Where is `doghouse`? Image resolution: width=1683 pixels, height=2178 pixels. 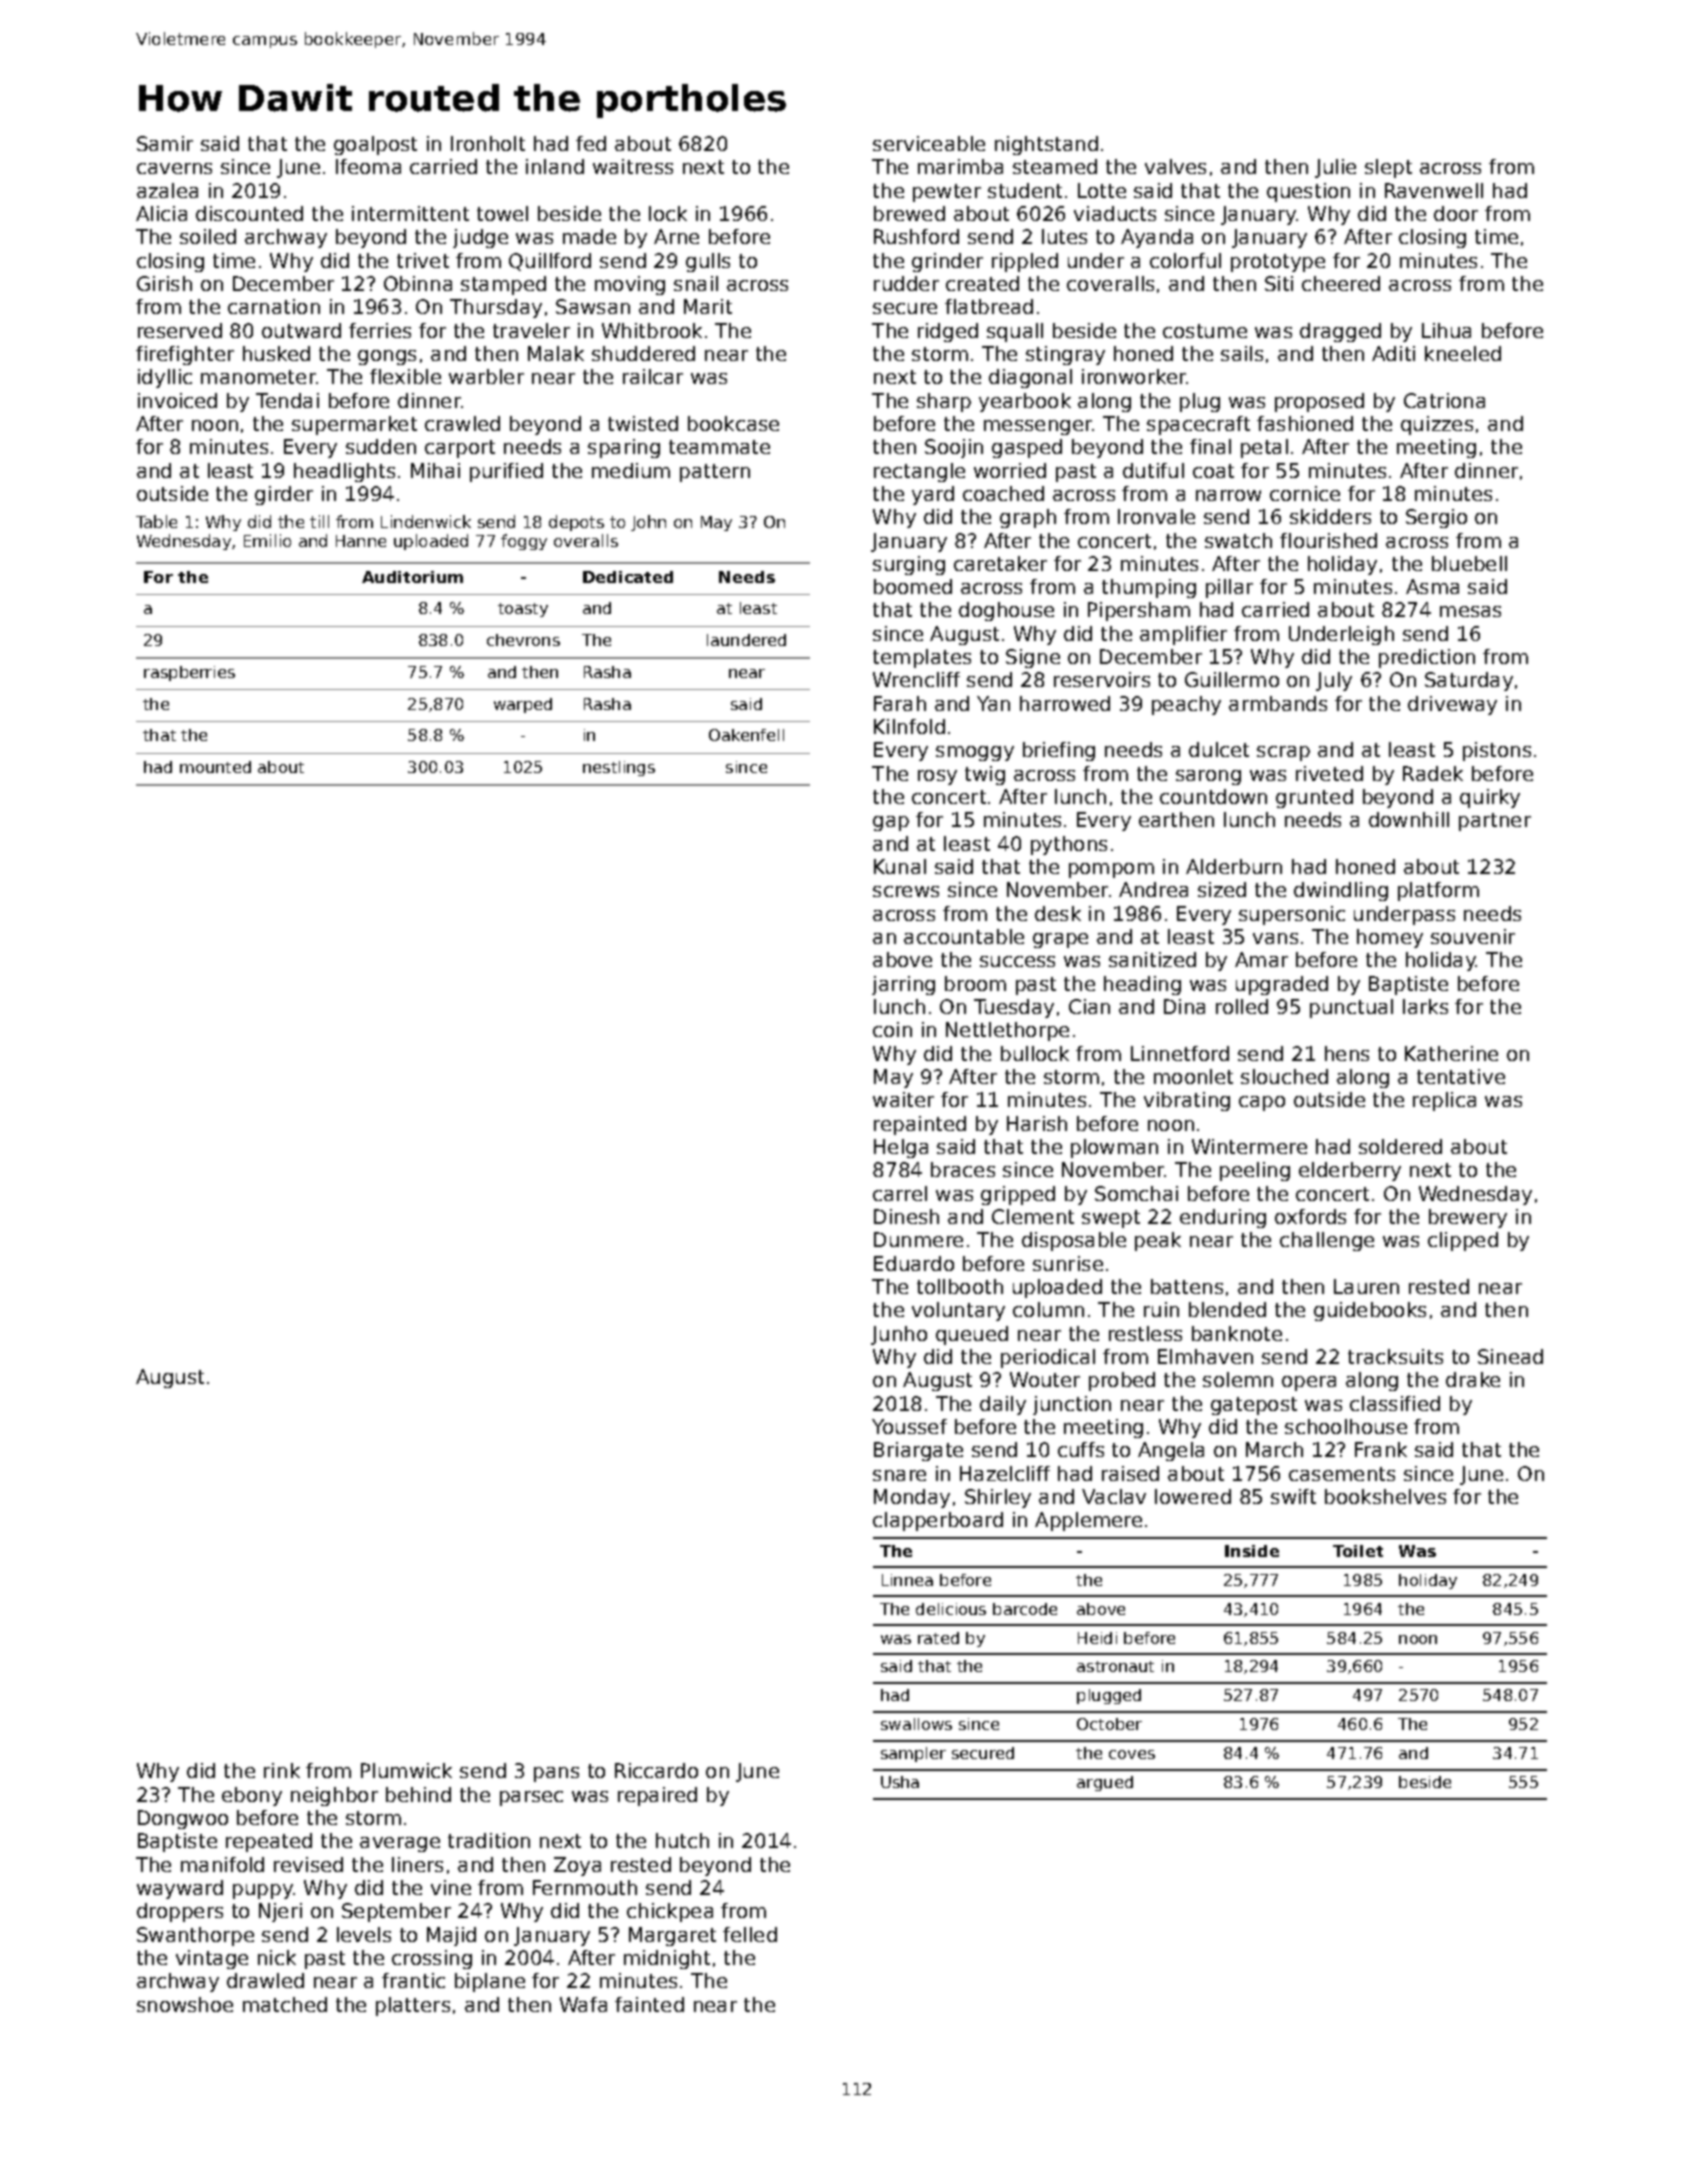
doghouse is located at coordinates (1006, 611).
